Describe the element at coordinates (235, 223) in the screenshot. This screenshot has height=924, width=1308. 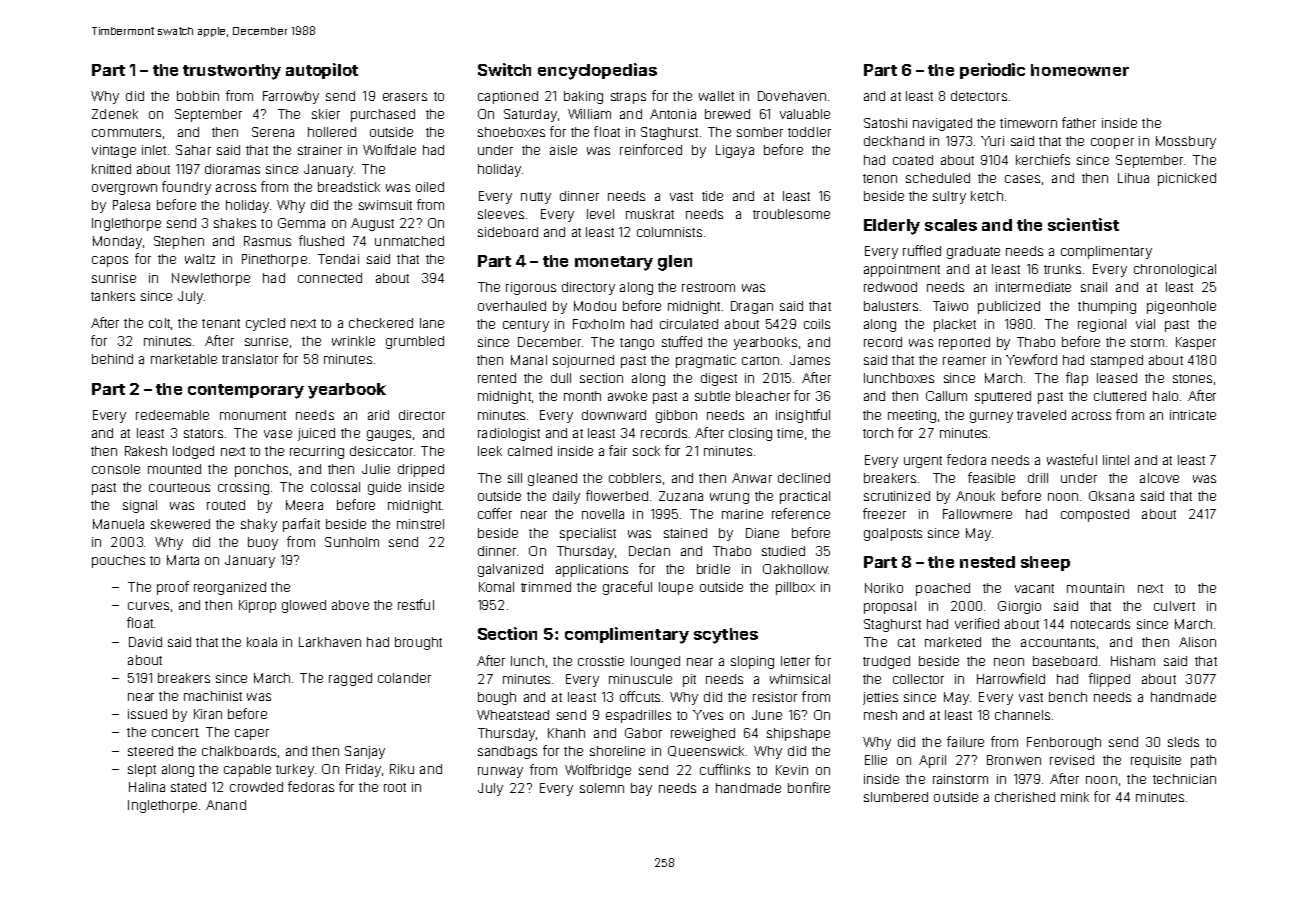
I see `shakes` at that location.
